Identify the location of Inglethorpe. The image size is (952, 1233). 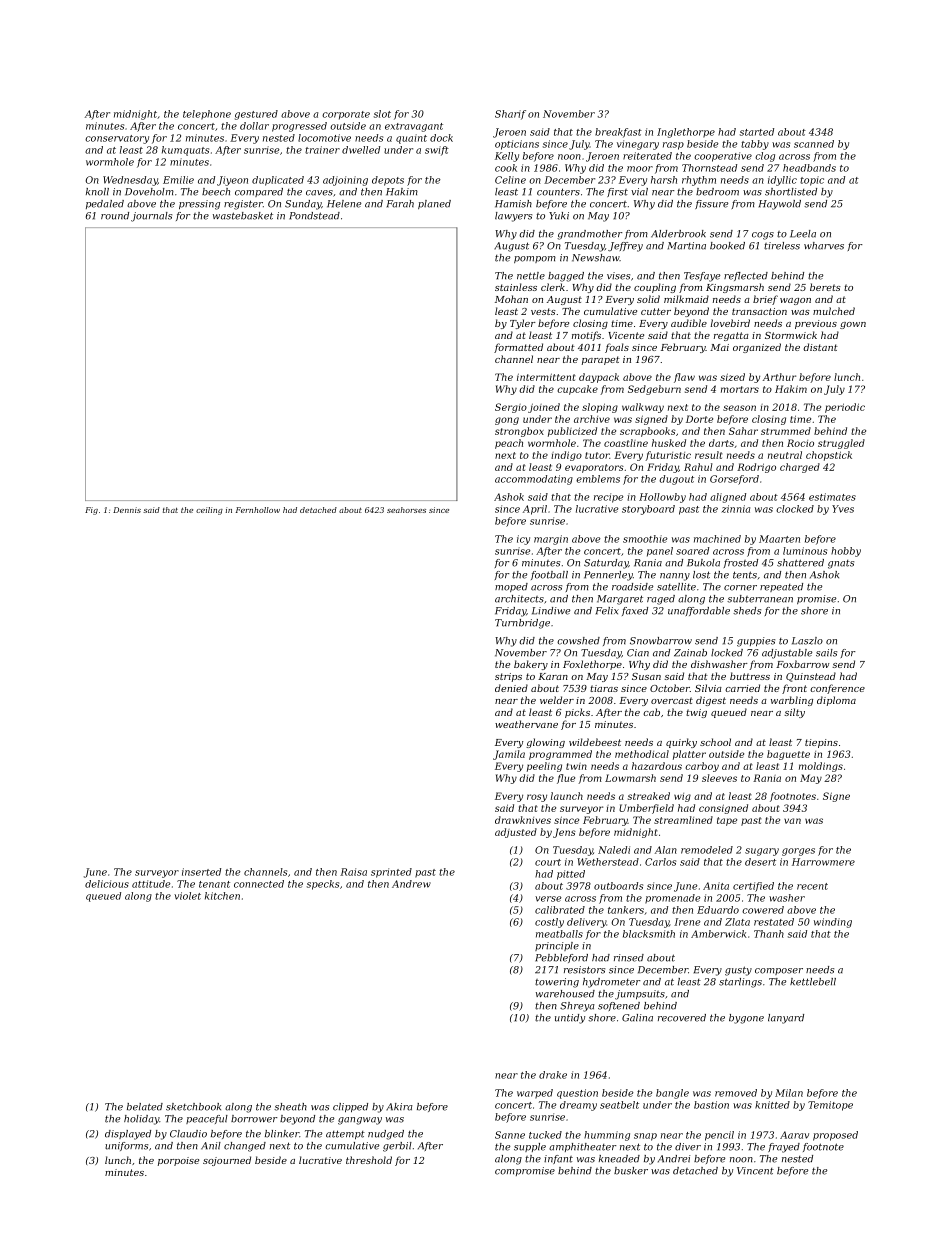
(686, 133).
